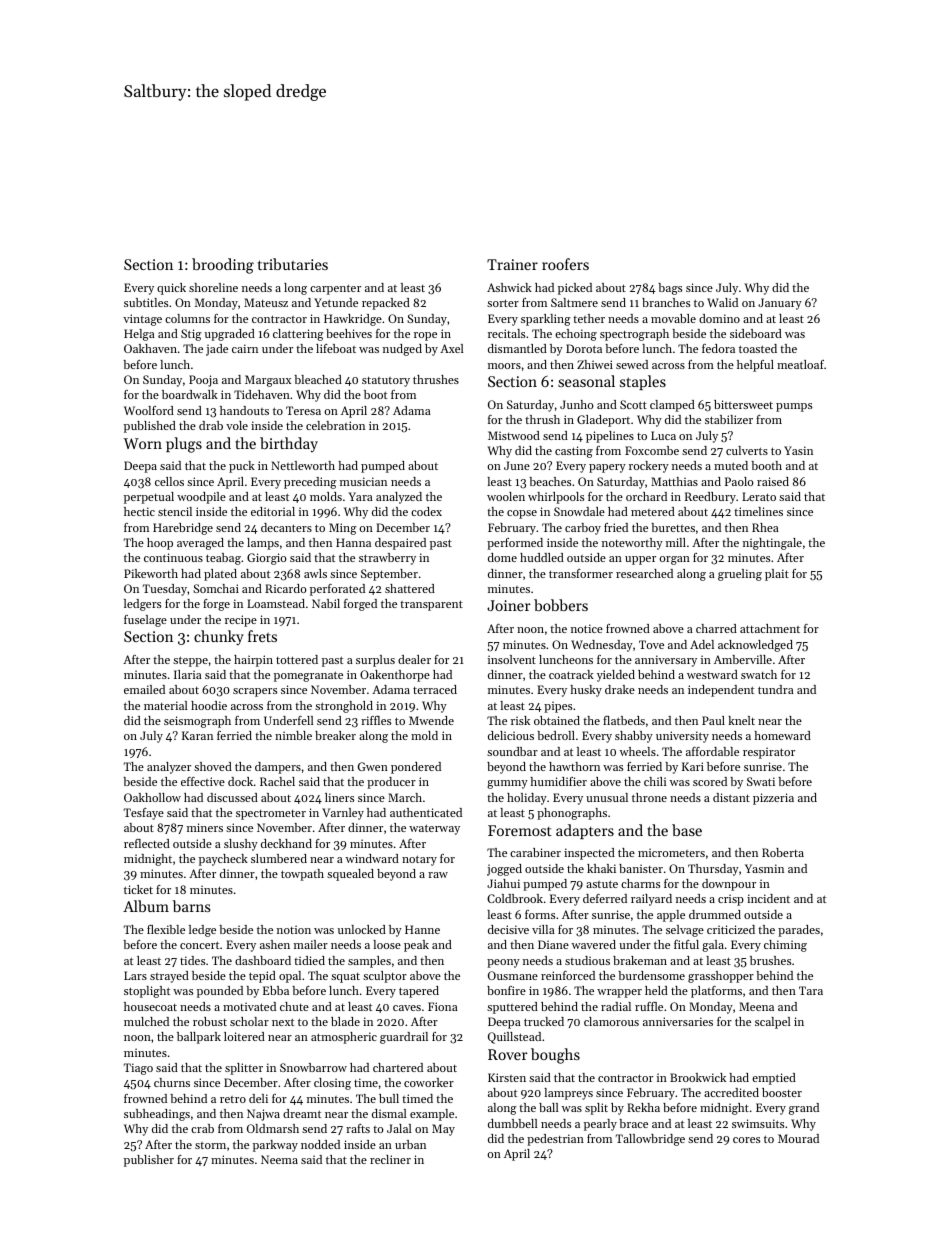  Describe the element at coordinates (515, 898) in the screenshot. I see `Coldbrook` at that location.
